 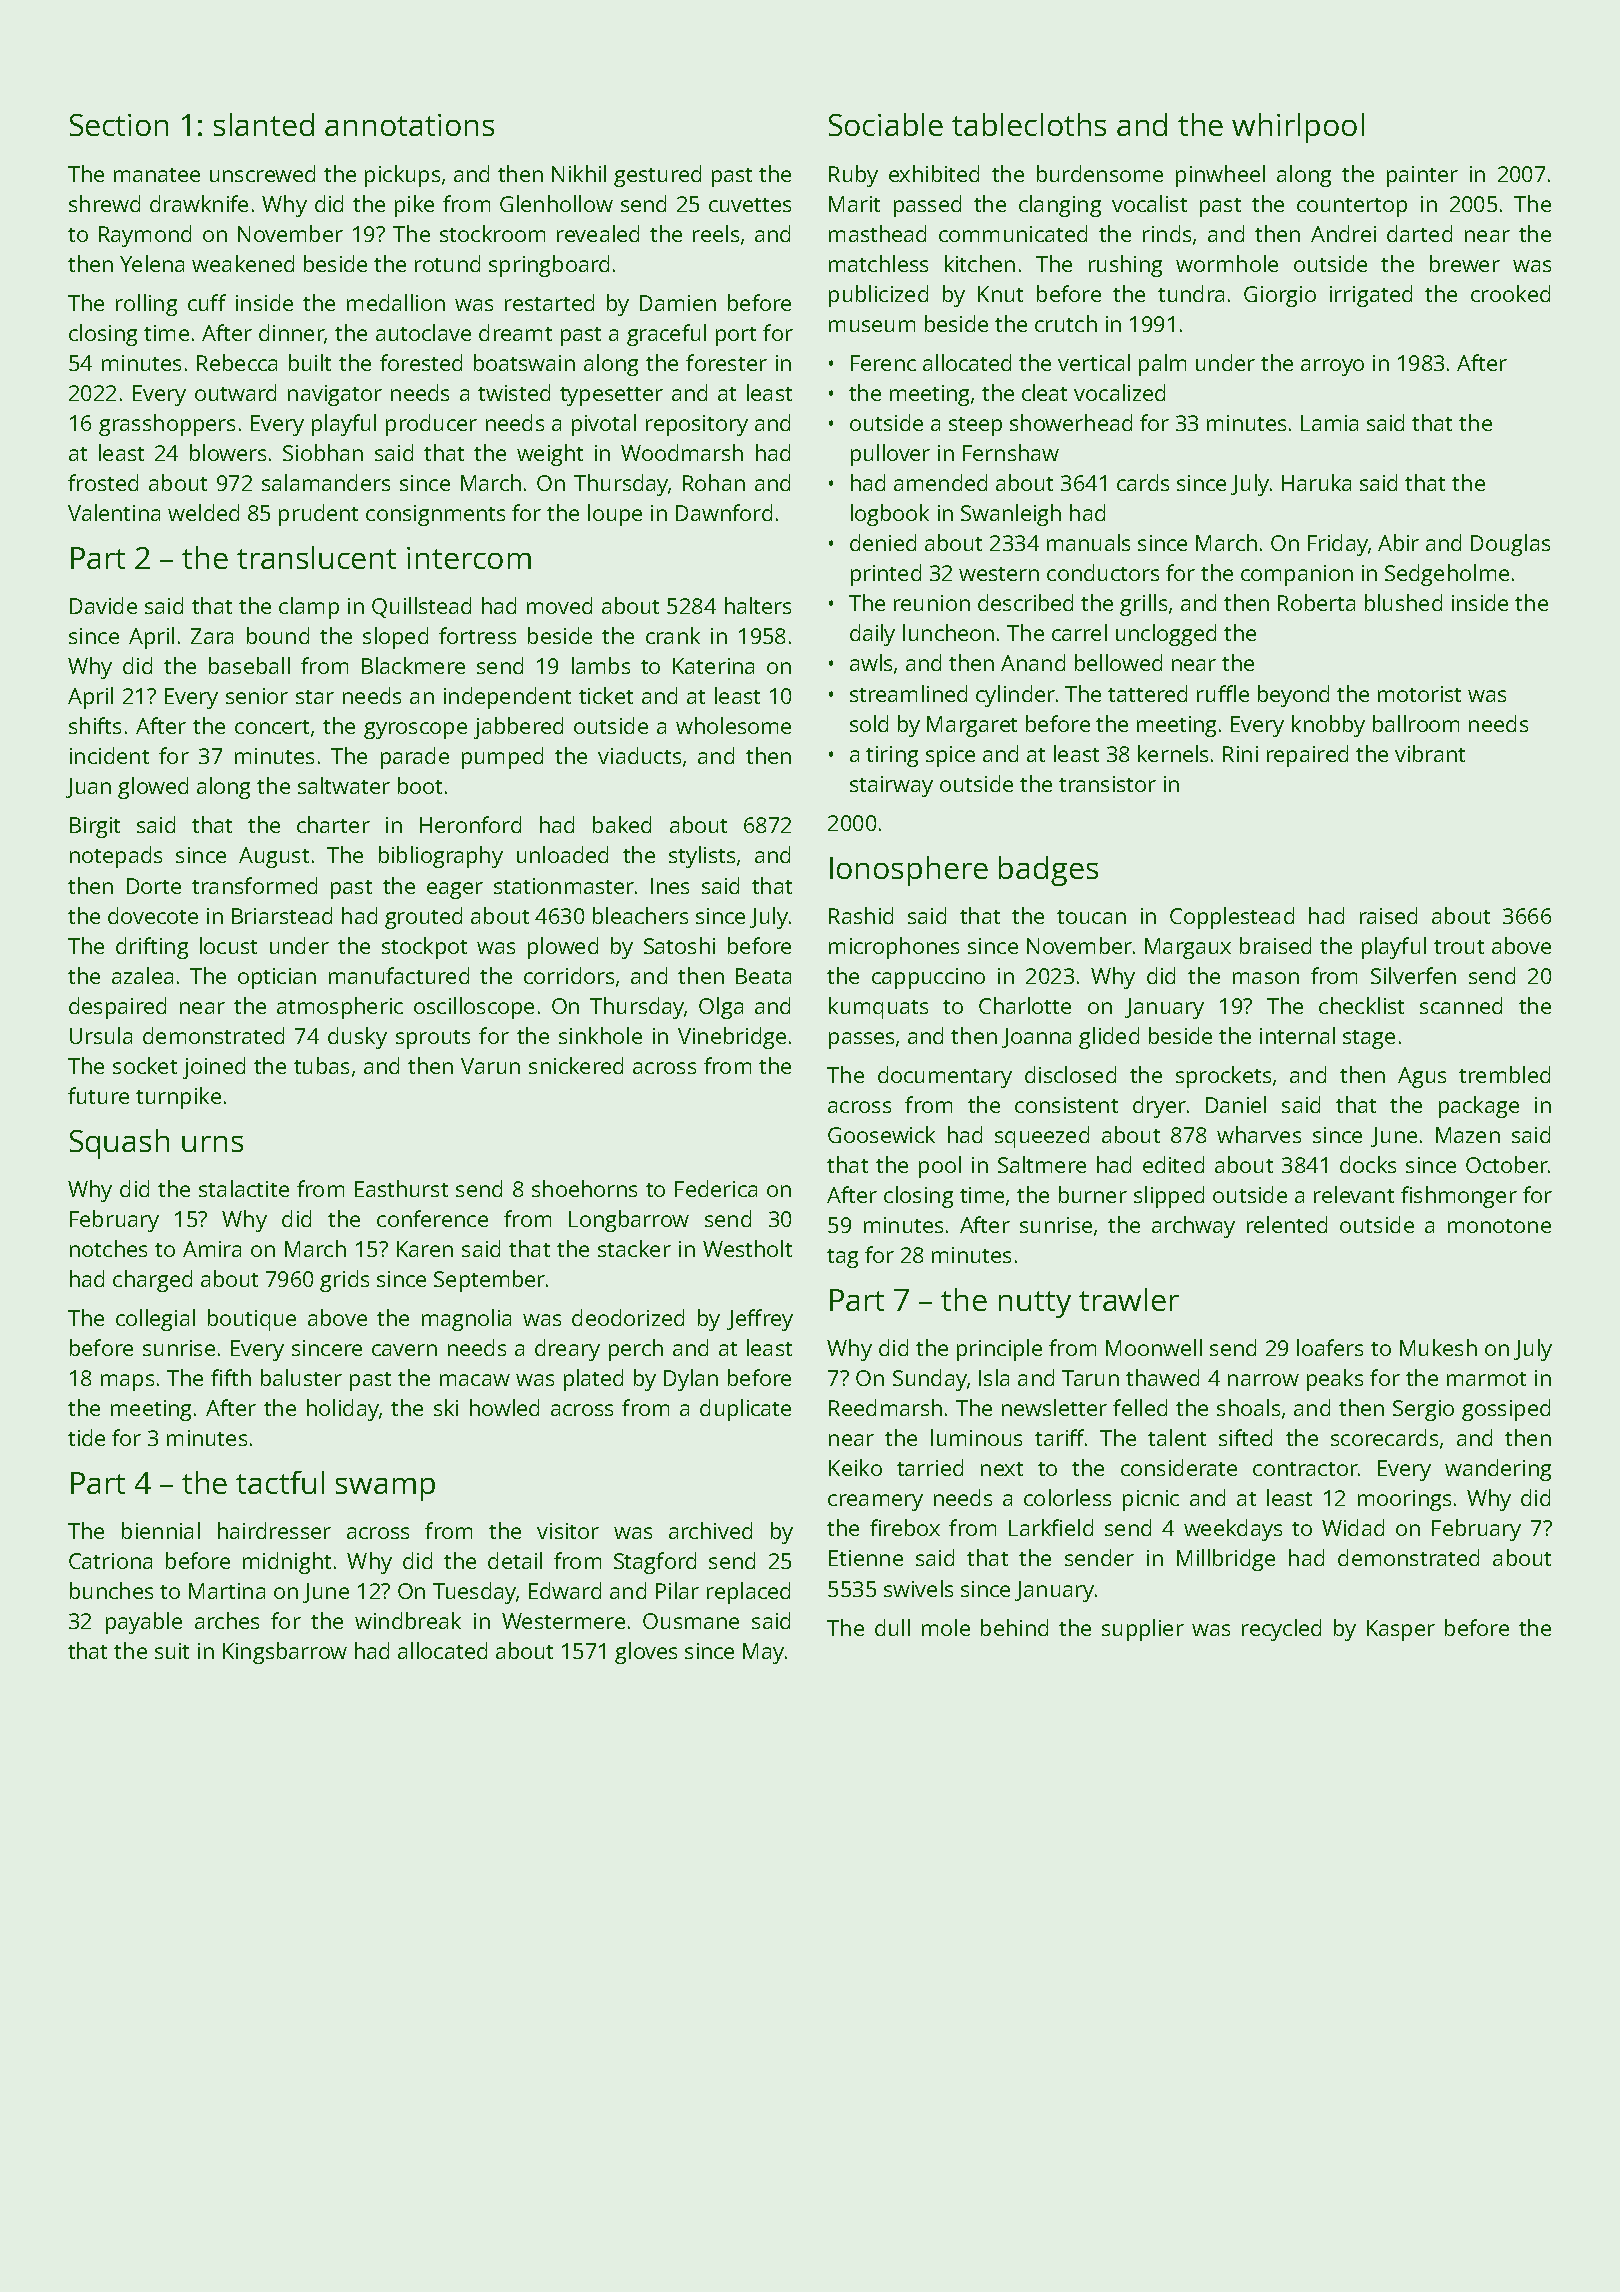 What do you see at coordinates (1232, 918) in the image?
I see `Copplestead` at bounding box center [1232, 918].
